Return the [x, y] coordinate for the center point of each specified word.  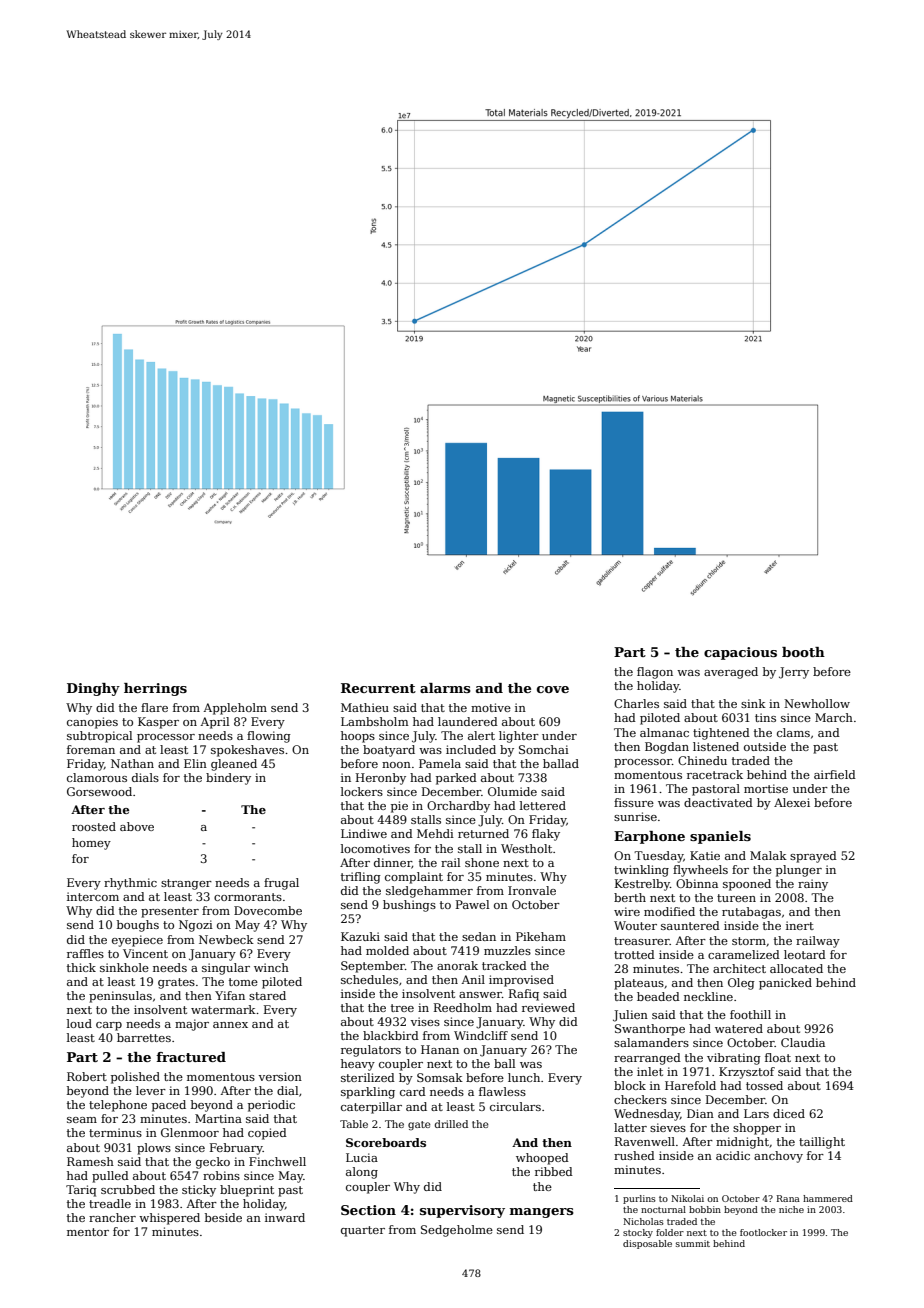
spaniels [720, 837]
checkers [640, 1099]
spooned [747, 885]
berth [630, 897]
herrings [155, 689]
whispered [169, 1219]
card [413, 1091]
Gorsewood [99, 791]
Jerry [794, 673]
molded [387, 950]
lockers [362, 791]
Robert [87, 1076]
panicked [785, 984]
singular [226, 969]
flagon [655, 673]
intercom [93, 896]
